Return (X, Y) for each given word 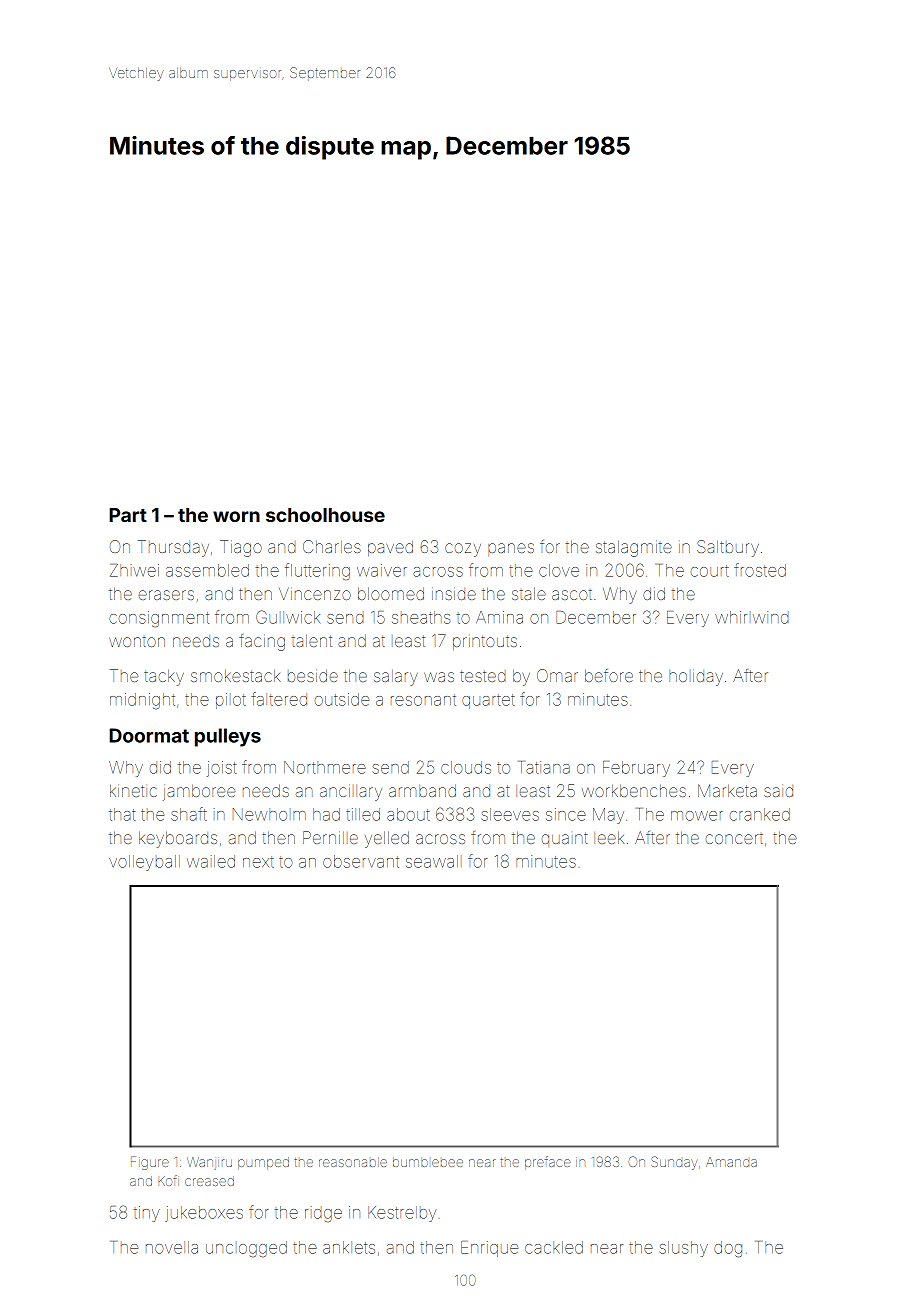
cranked (760, 814)
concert (734, 839)
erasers (166, 595)
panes (511, 549)
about (408, 814)
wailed (211, 861)
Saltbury (728, 548)
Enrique (489, 1249)
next (258, 862)
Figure (150, 1163)
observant (361, 861)
